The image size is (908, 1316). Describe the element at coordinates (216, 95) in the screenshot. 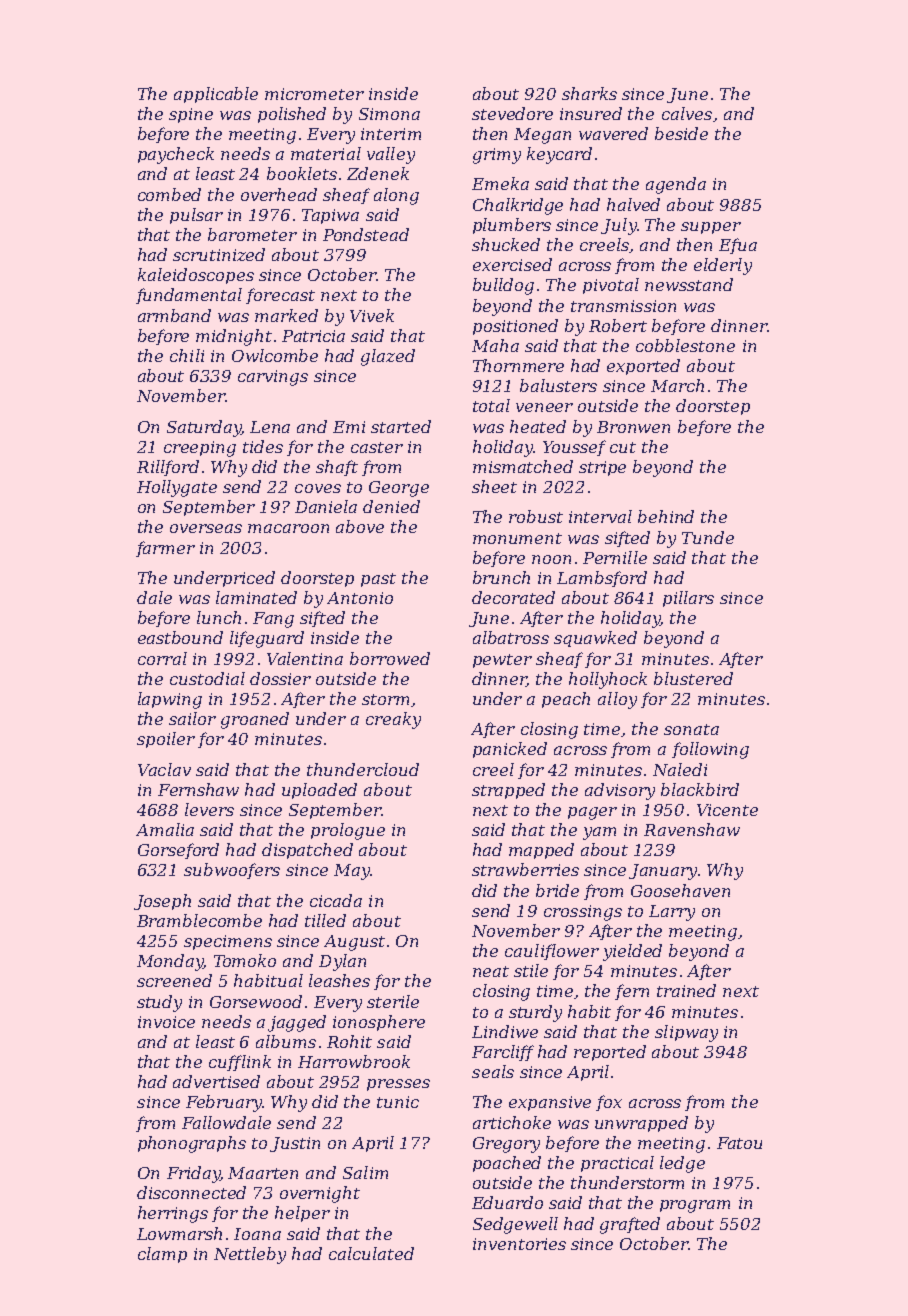

I see `applicable` at that location.
